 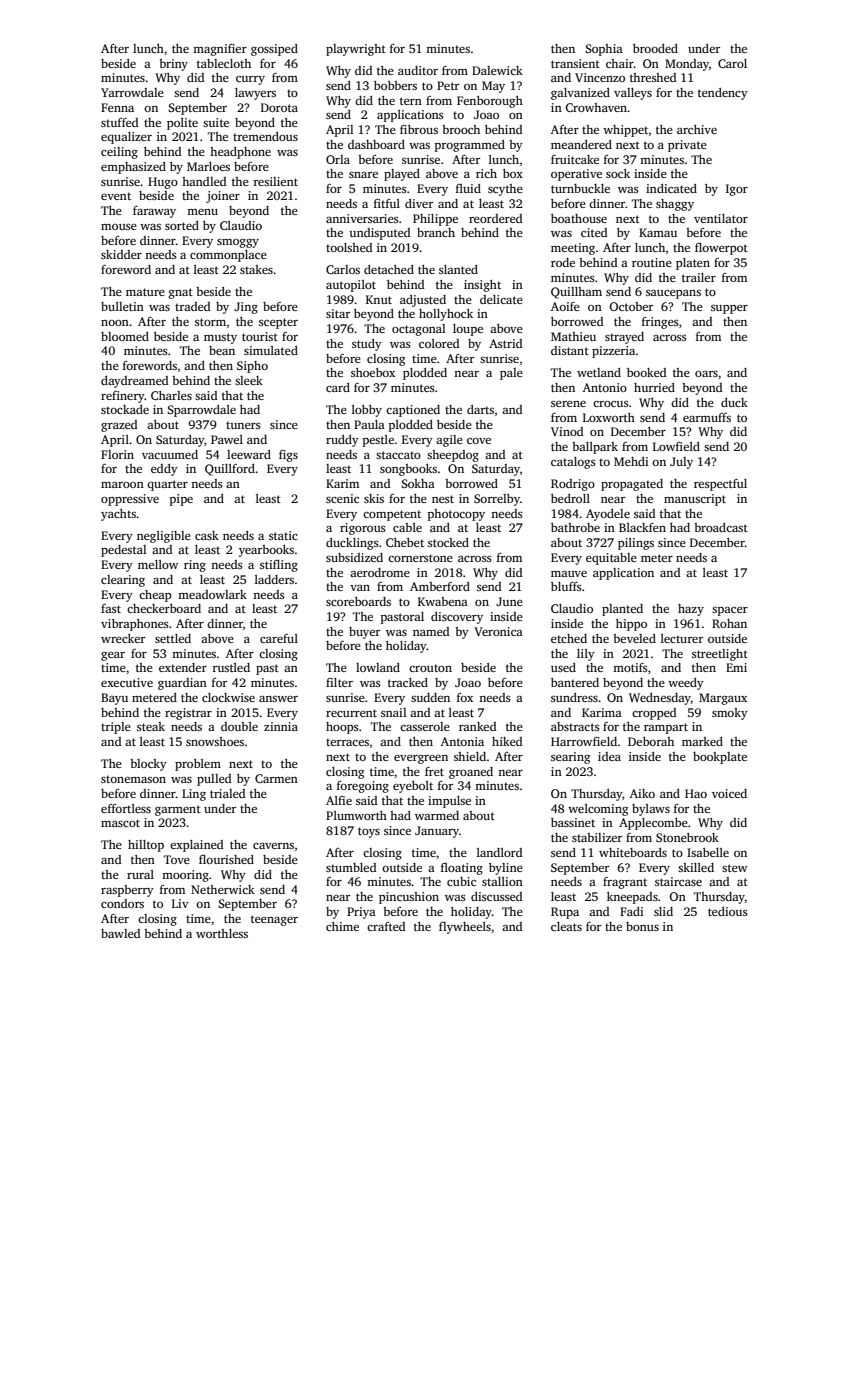 What do you see at coordinates (342, 441) in the page?
I see `ruddy` at bounding box center [342, 441].
